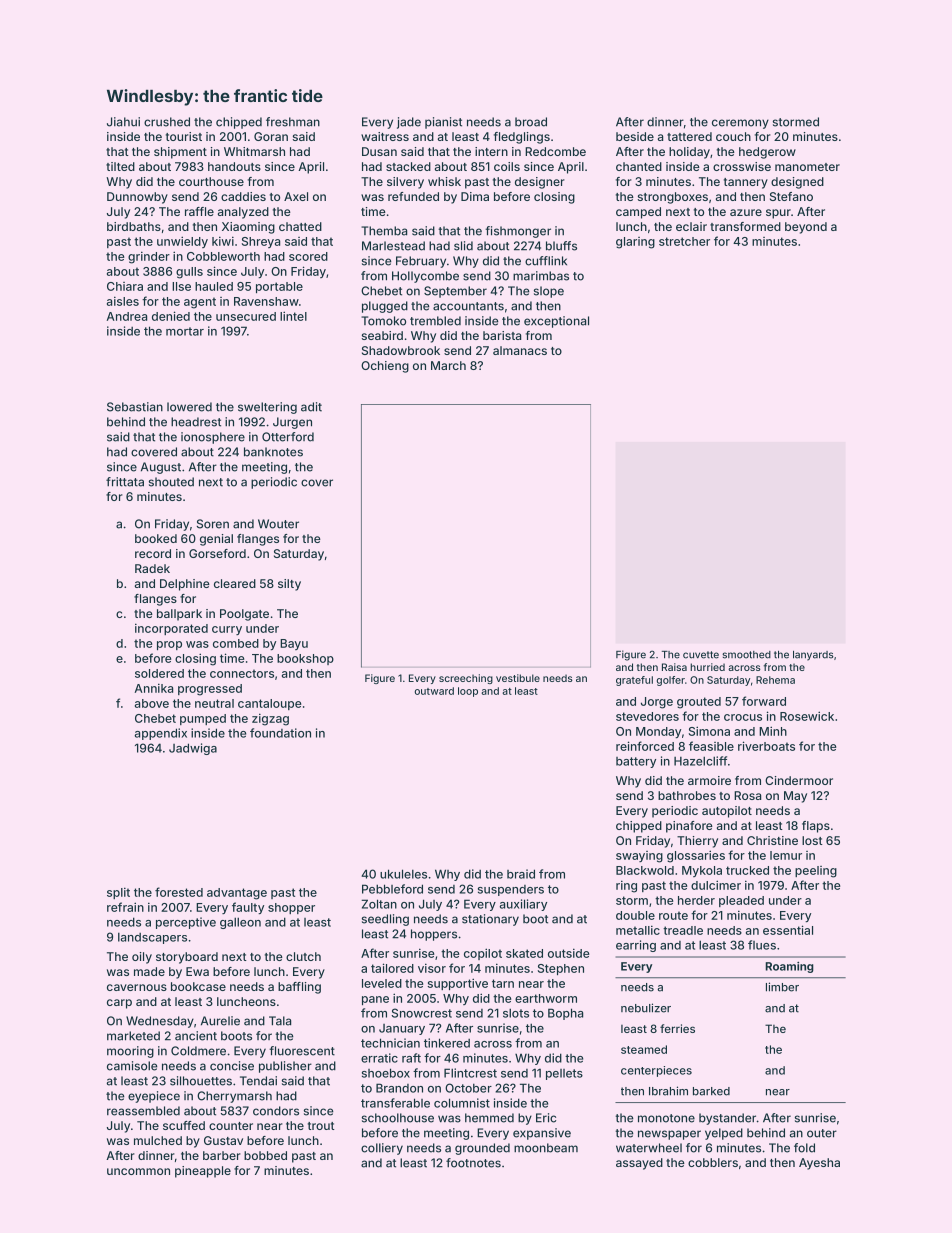 The width and height of the image is (952, 1233). What do you see at coordinates (819, 1164) in the image?
I see `Ayesha` at bounding box center [819, 1164].
